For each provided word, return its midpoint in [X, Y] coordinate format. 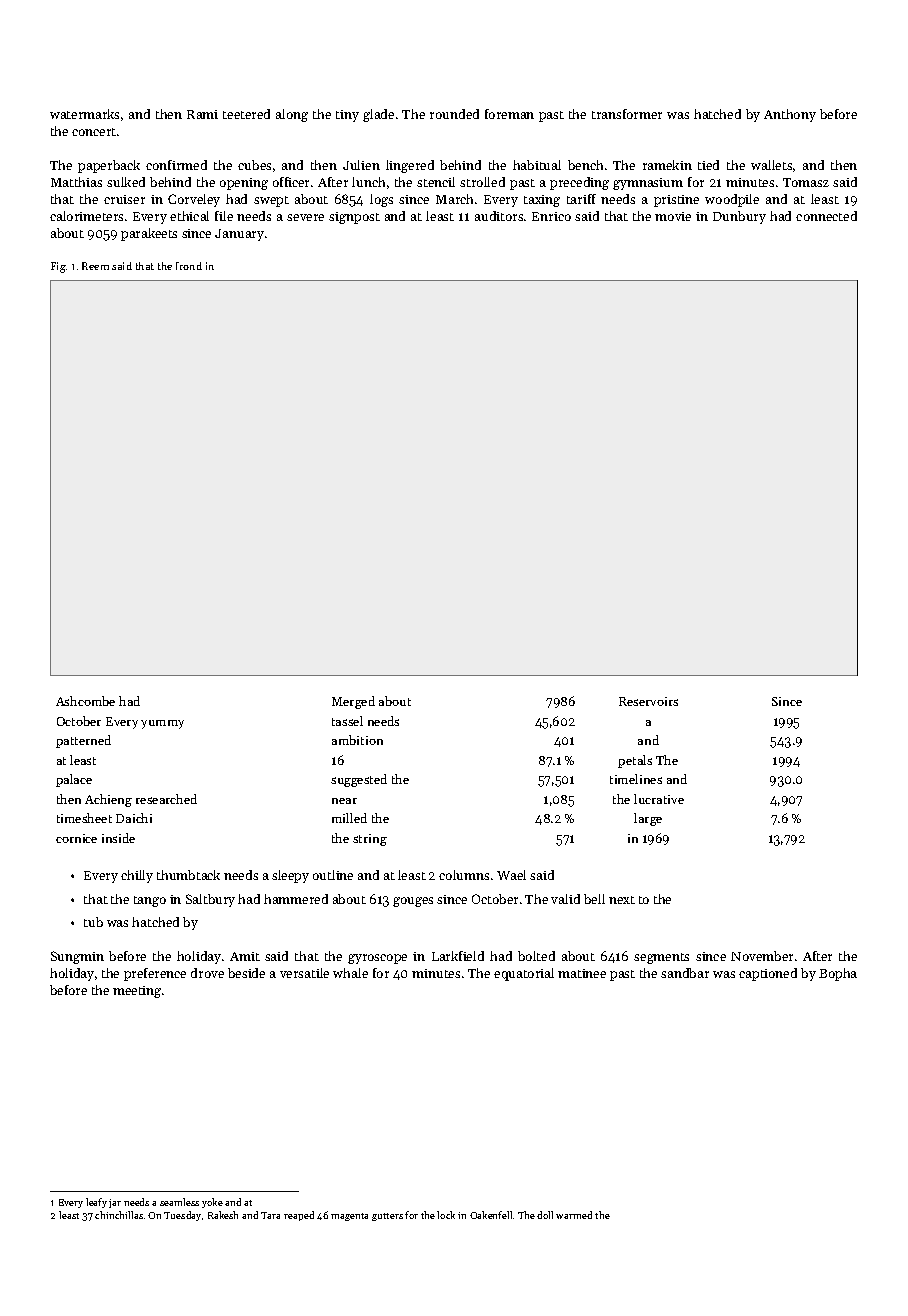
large [648, 819]
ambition [357, 740]
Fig [58, 267]
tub [93, 922]
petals [635, 761]
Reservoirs [648, 701]
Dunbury [739, 217]
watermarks [84, 114]
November [762, 956]
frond [189, 266]
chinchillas [119, 1215]
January [239, 235]
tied [708, 165]
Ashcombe [85, 701]
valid [565, 899]
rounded [454, 114]
